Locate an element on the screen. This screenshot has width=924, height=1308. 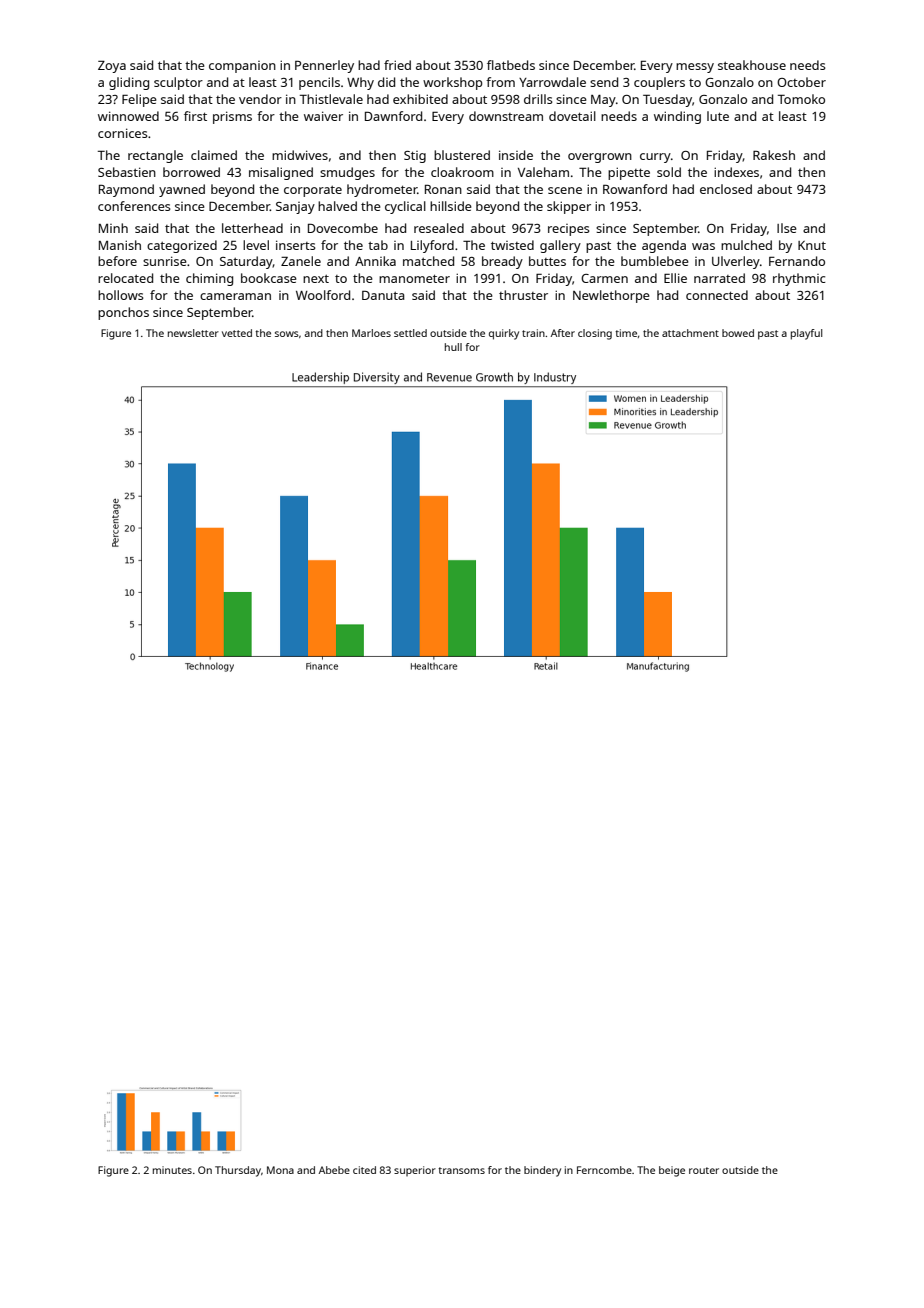
prisms is located at coordinates (232, 117).
